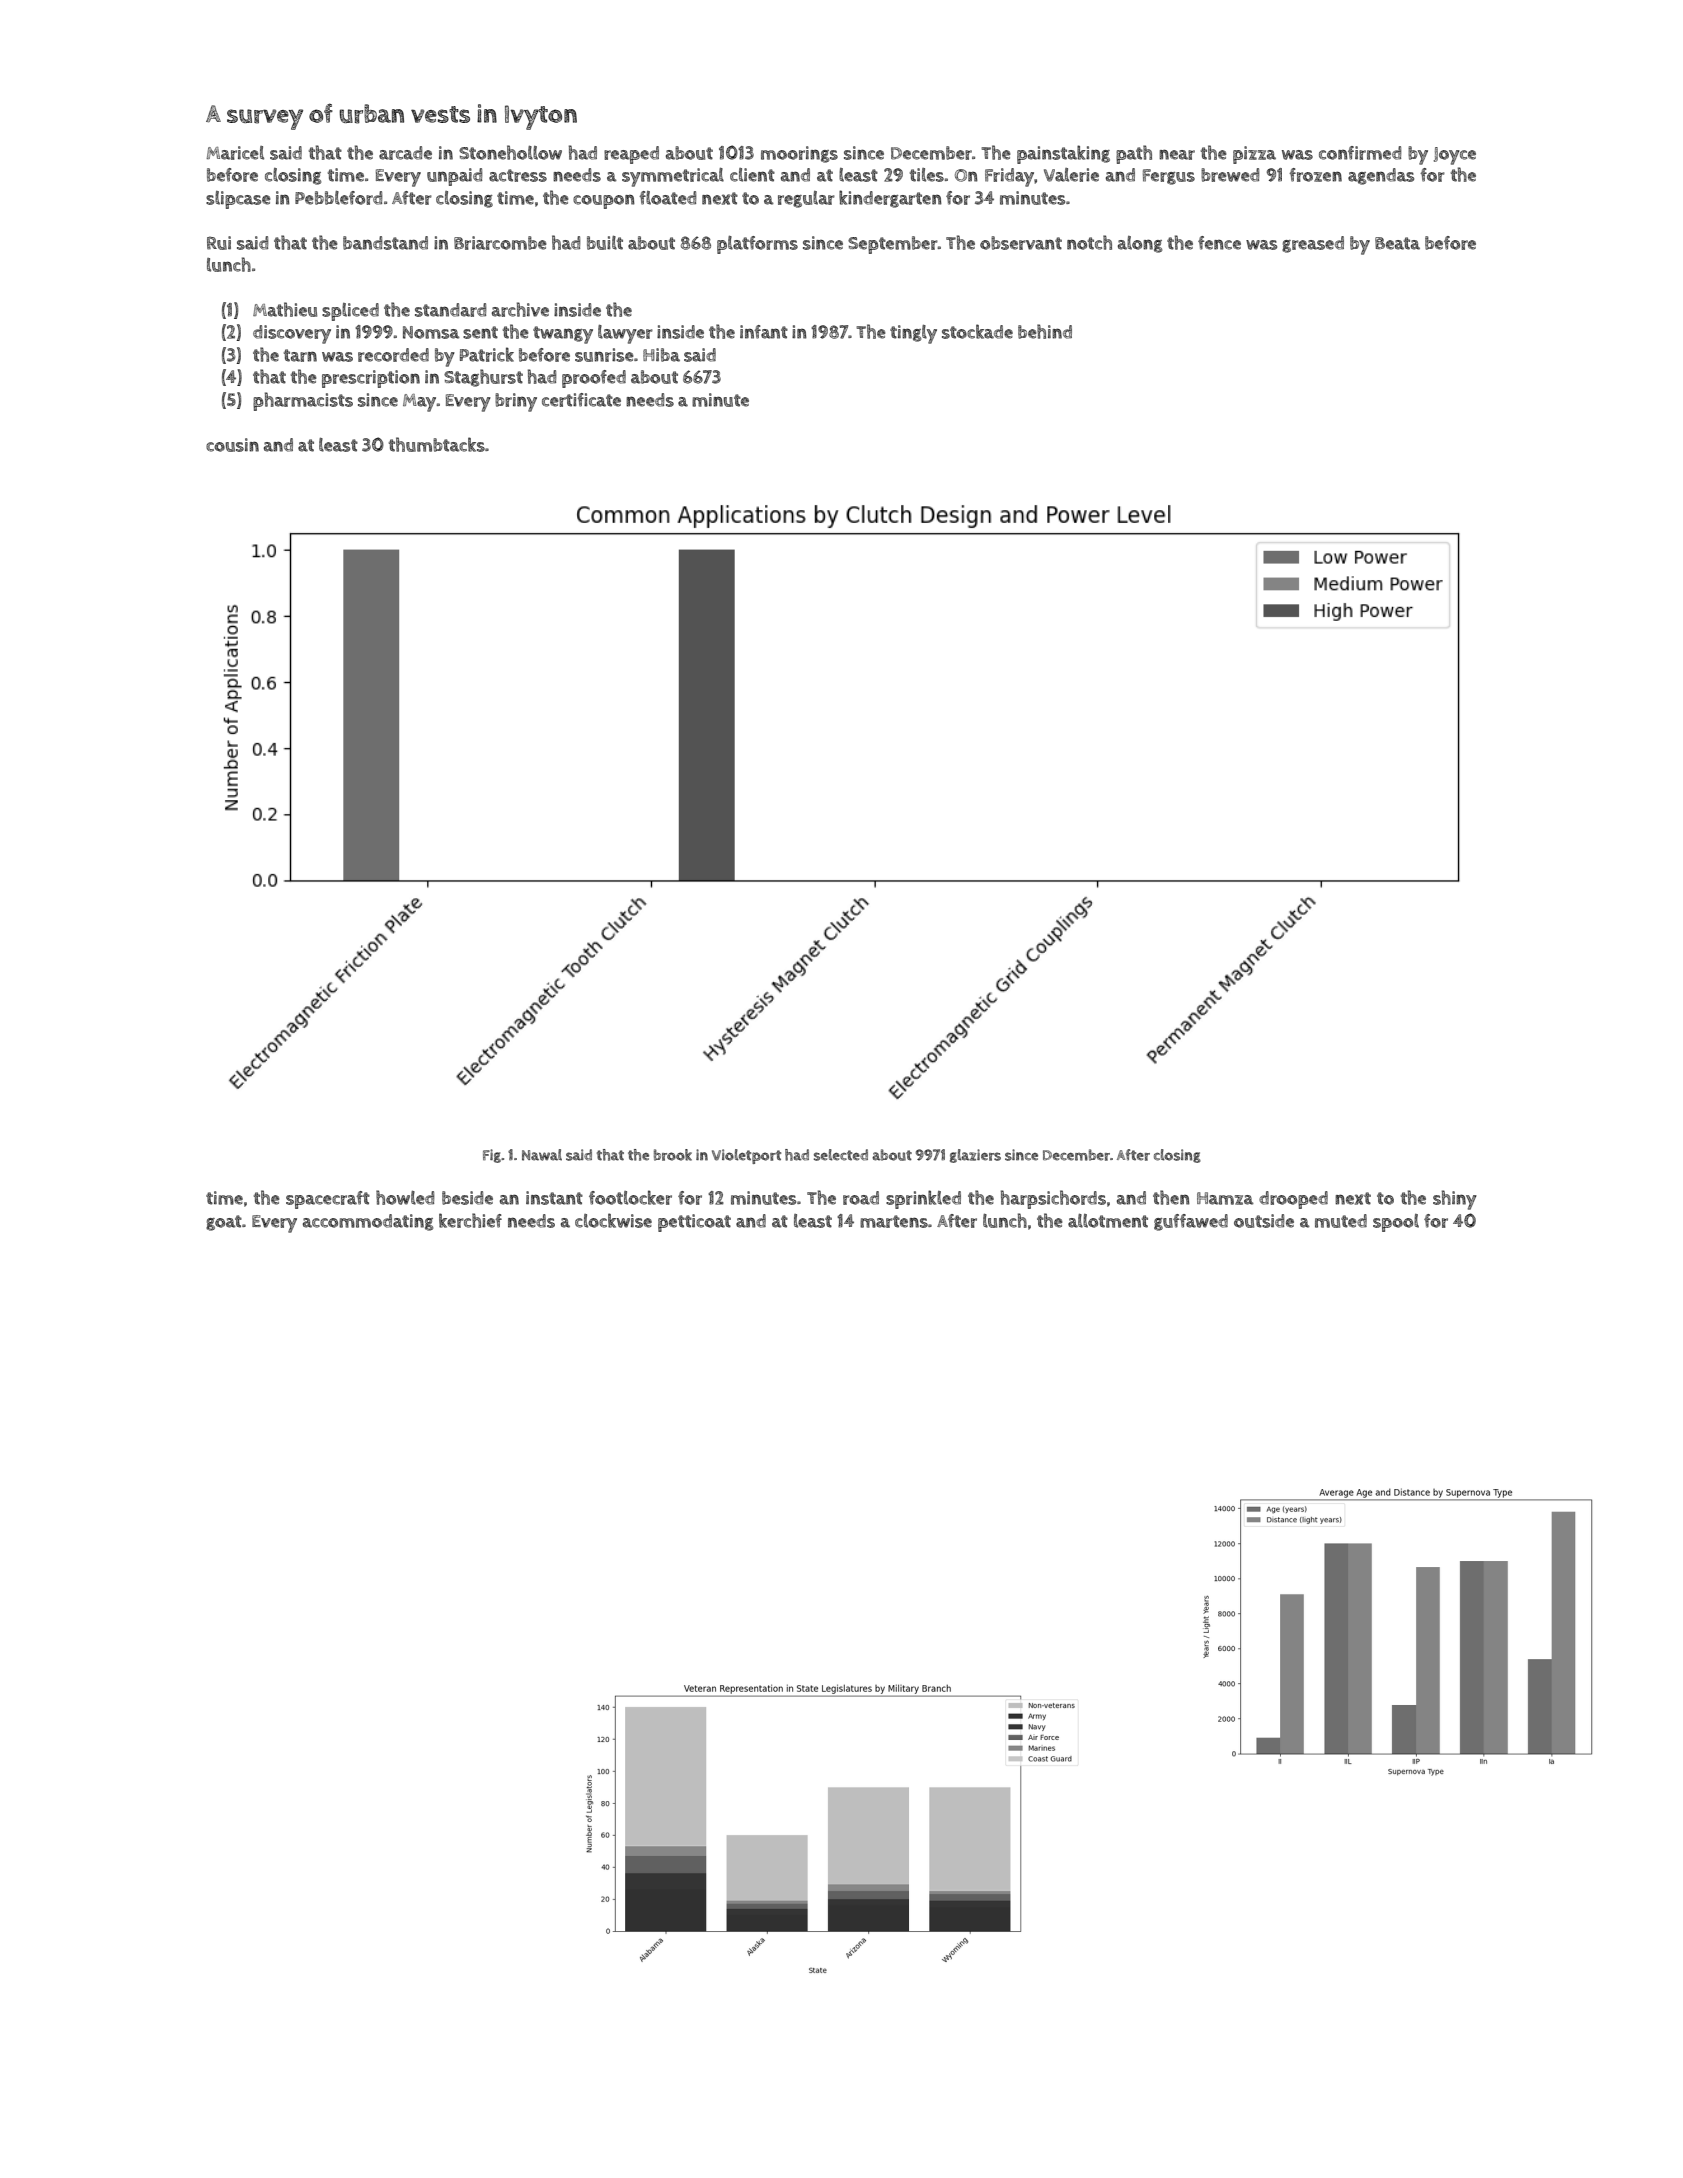 The width and height of the screenshot is (1683, 2178). What do you see at coordinates (913, 334) in the screenshot?
I see `tingly` at bounding box center [913, 334].
